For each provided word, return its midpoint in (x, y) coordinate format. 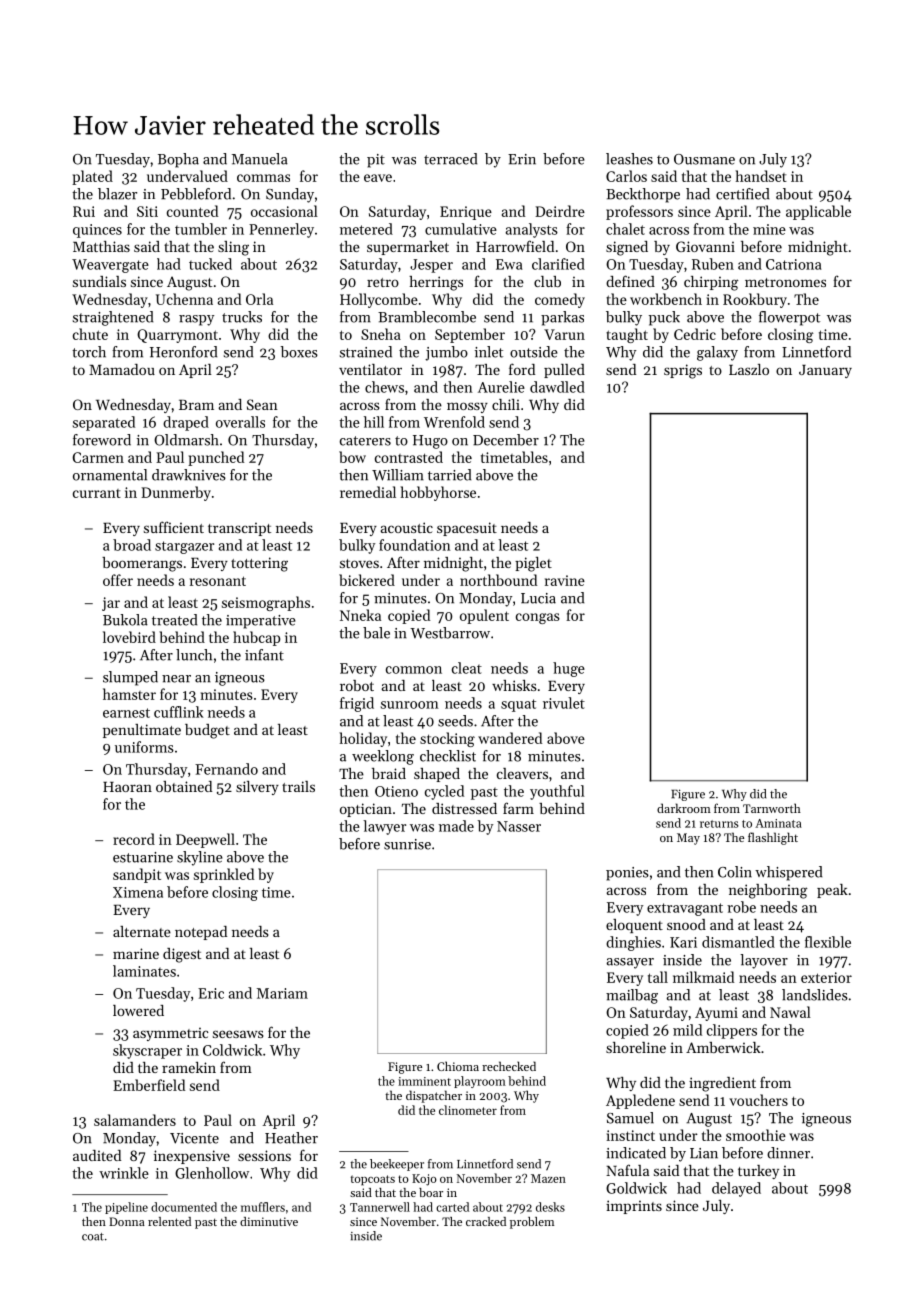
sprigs (683, 371)
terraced (450, 159)
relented (169, 1221)
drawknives (189, 475)
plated (92, 177)
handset (761, 176)
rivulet (564, 703)
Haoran (127, 787)
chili (506, 404)
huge (569, 669)
